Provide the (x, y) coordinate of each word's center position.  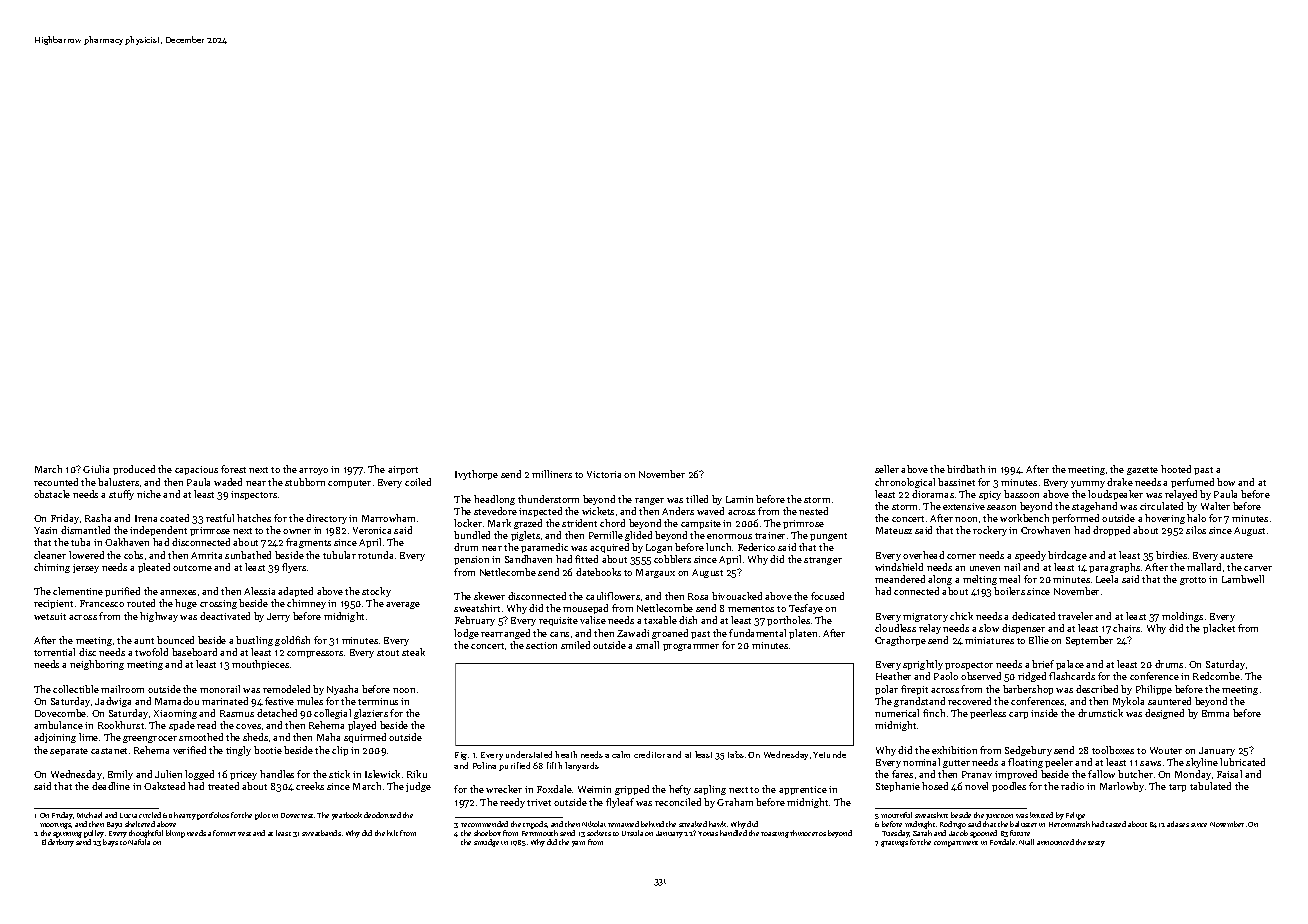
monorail (220, 689)
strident (579, 523)
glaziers (371, 714)
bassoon (1021, 494)
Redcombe (1216, 676)
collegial (332, 714)
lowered (86, 555)
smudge (486, 843)
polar (886, 690)
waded (228, 482)
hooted (1176, 469)
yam (578, 844)
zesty (1096, 844)
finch (934, 713)
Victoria (604, 474)
